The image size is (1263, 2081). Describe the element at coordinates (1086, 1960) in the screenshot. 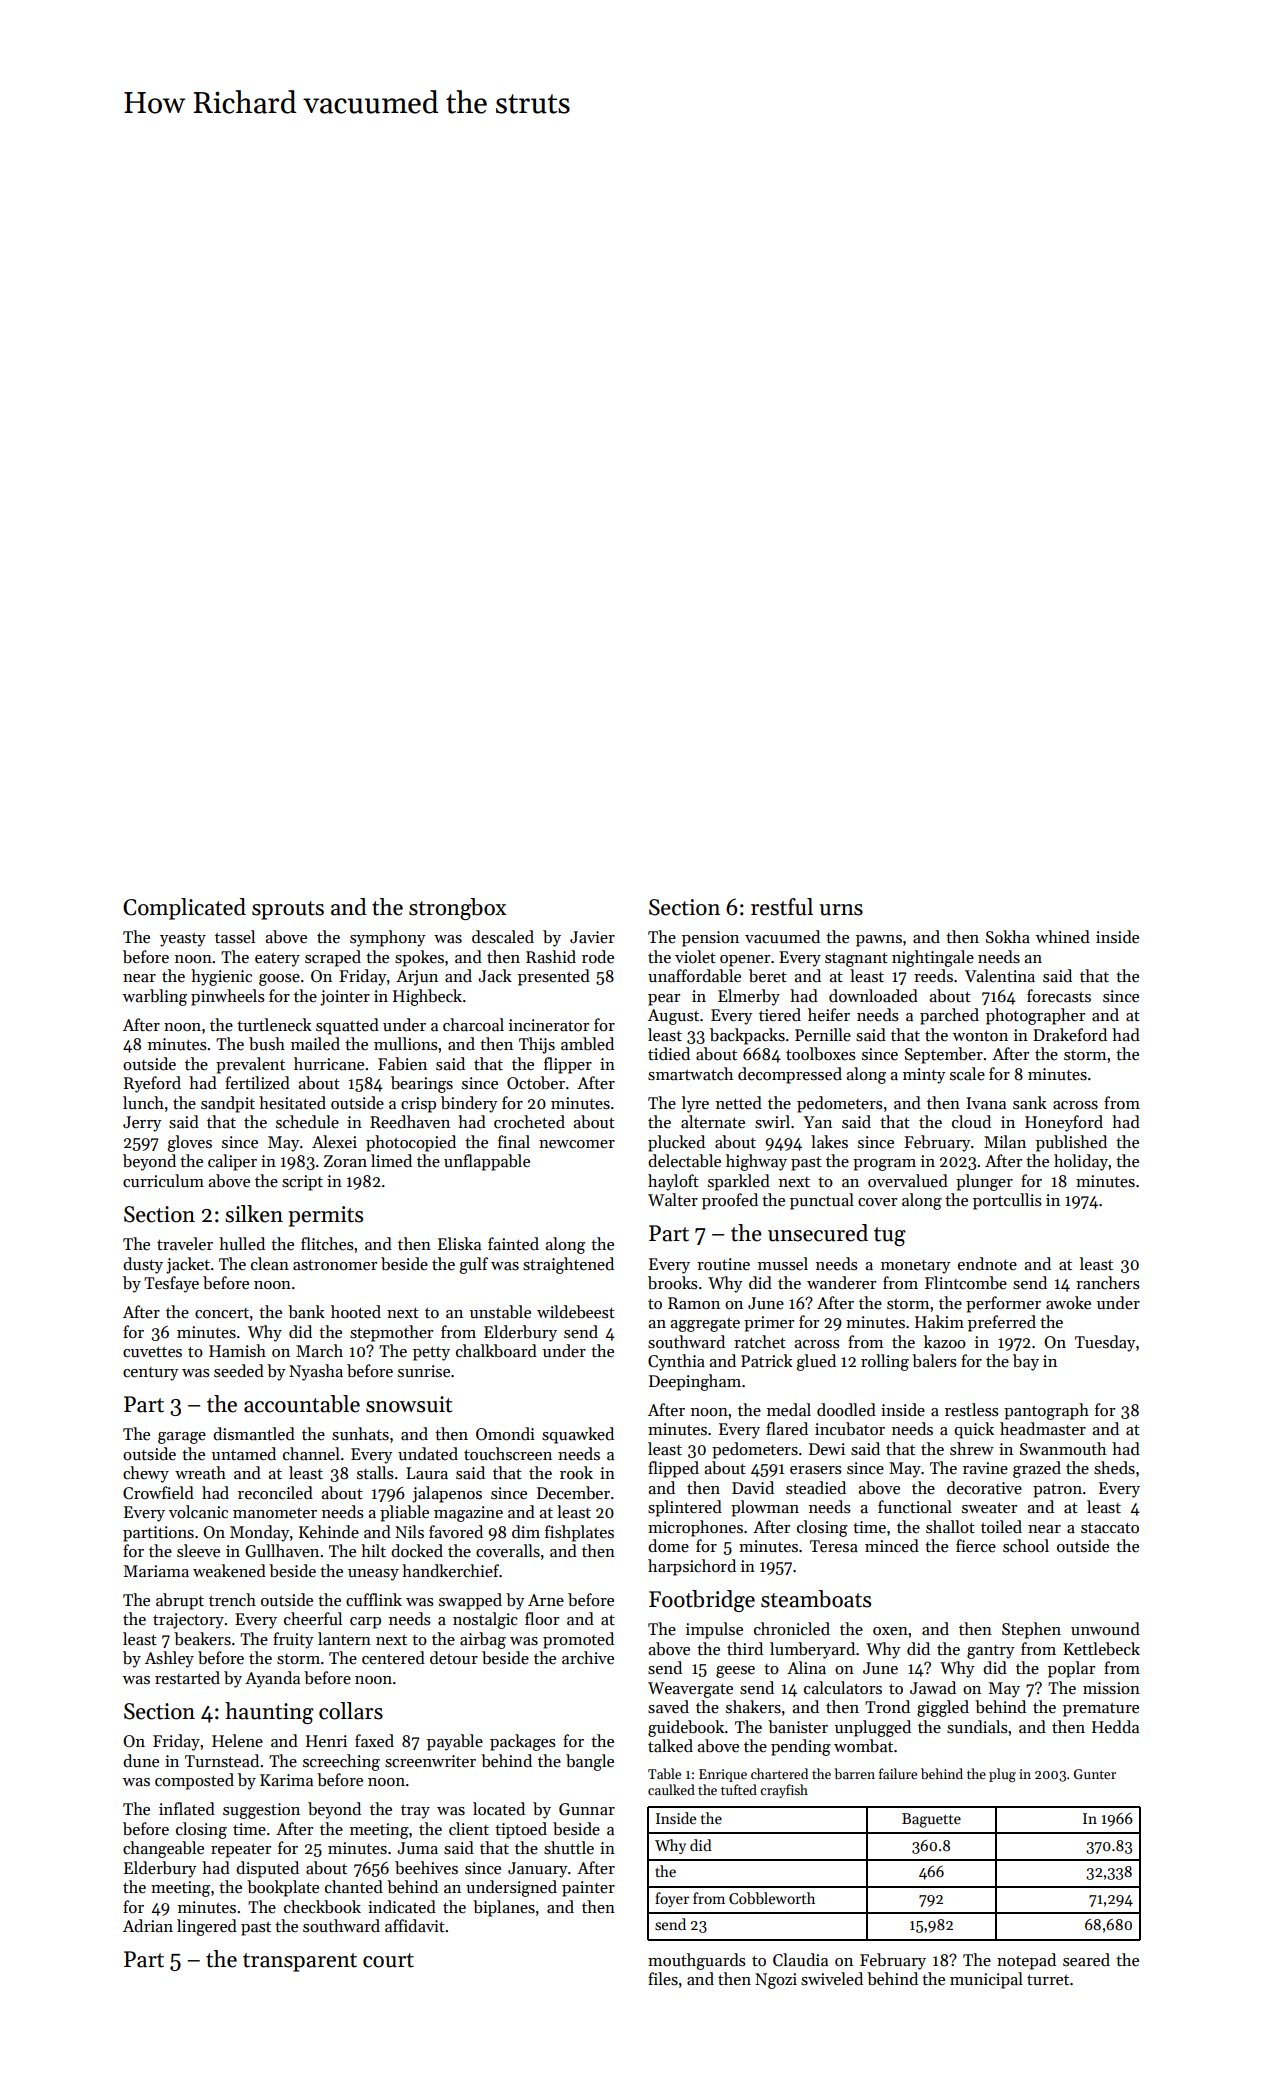

I see `seared` at that location.
